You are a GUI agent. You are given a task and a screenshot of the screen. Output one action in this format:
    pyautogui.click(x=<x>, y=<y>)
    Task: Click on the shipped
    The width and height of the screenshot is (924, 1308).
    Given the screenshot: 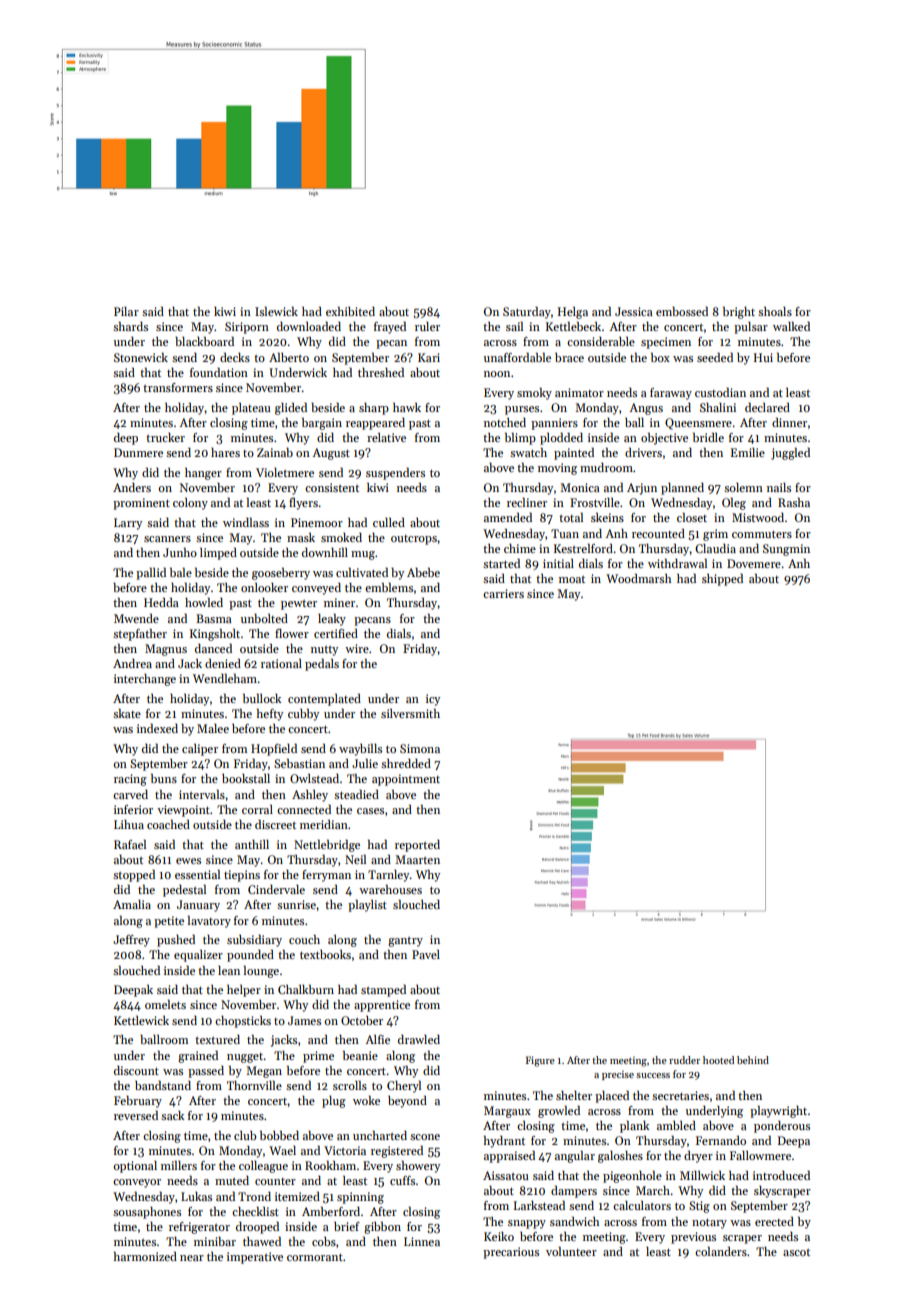 What is the action you would take?
    pyautogui.click(x=722, y=580)
